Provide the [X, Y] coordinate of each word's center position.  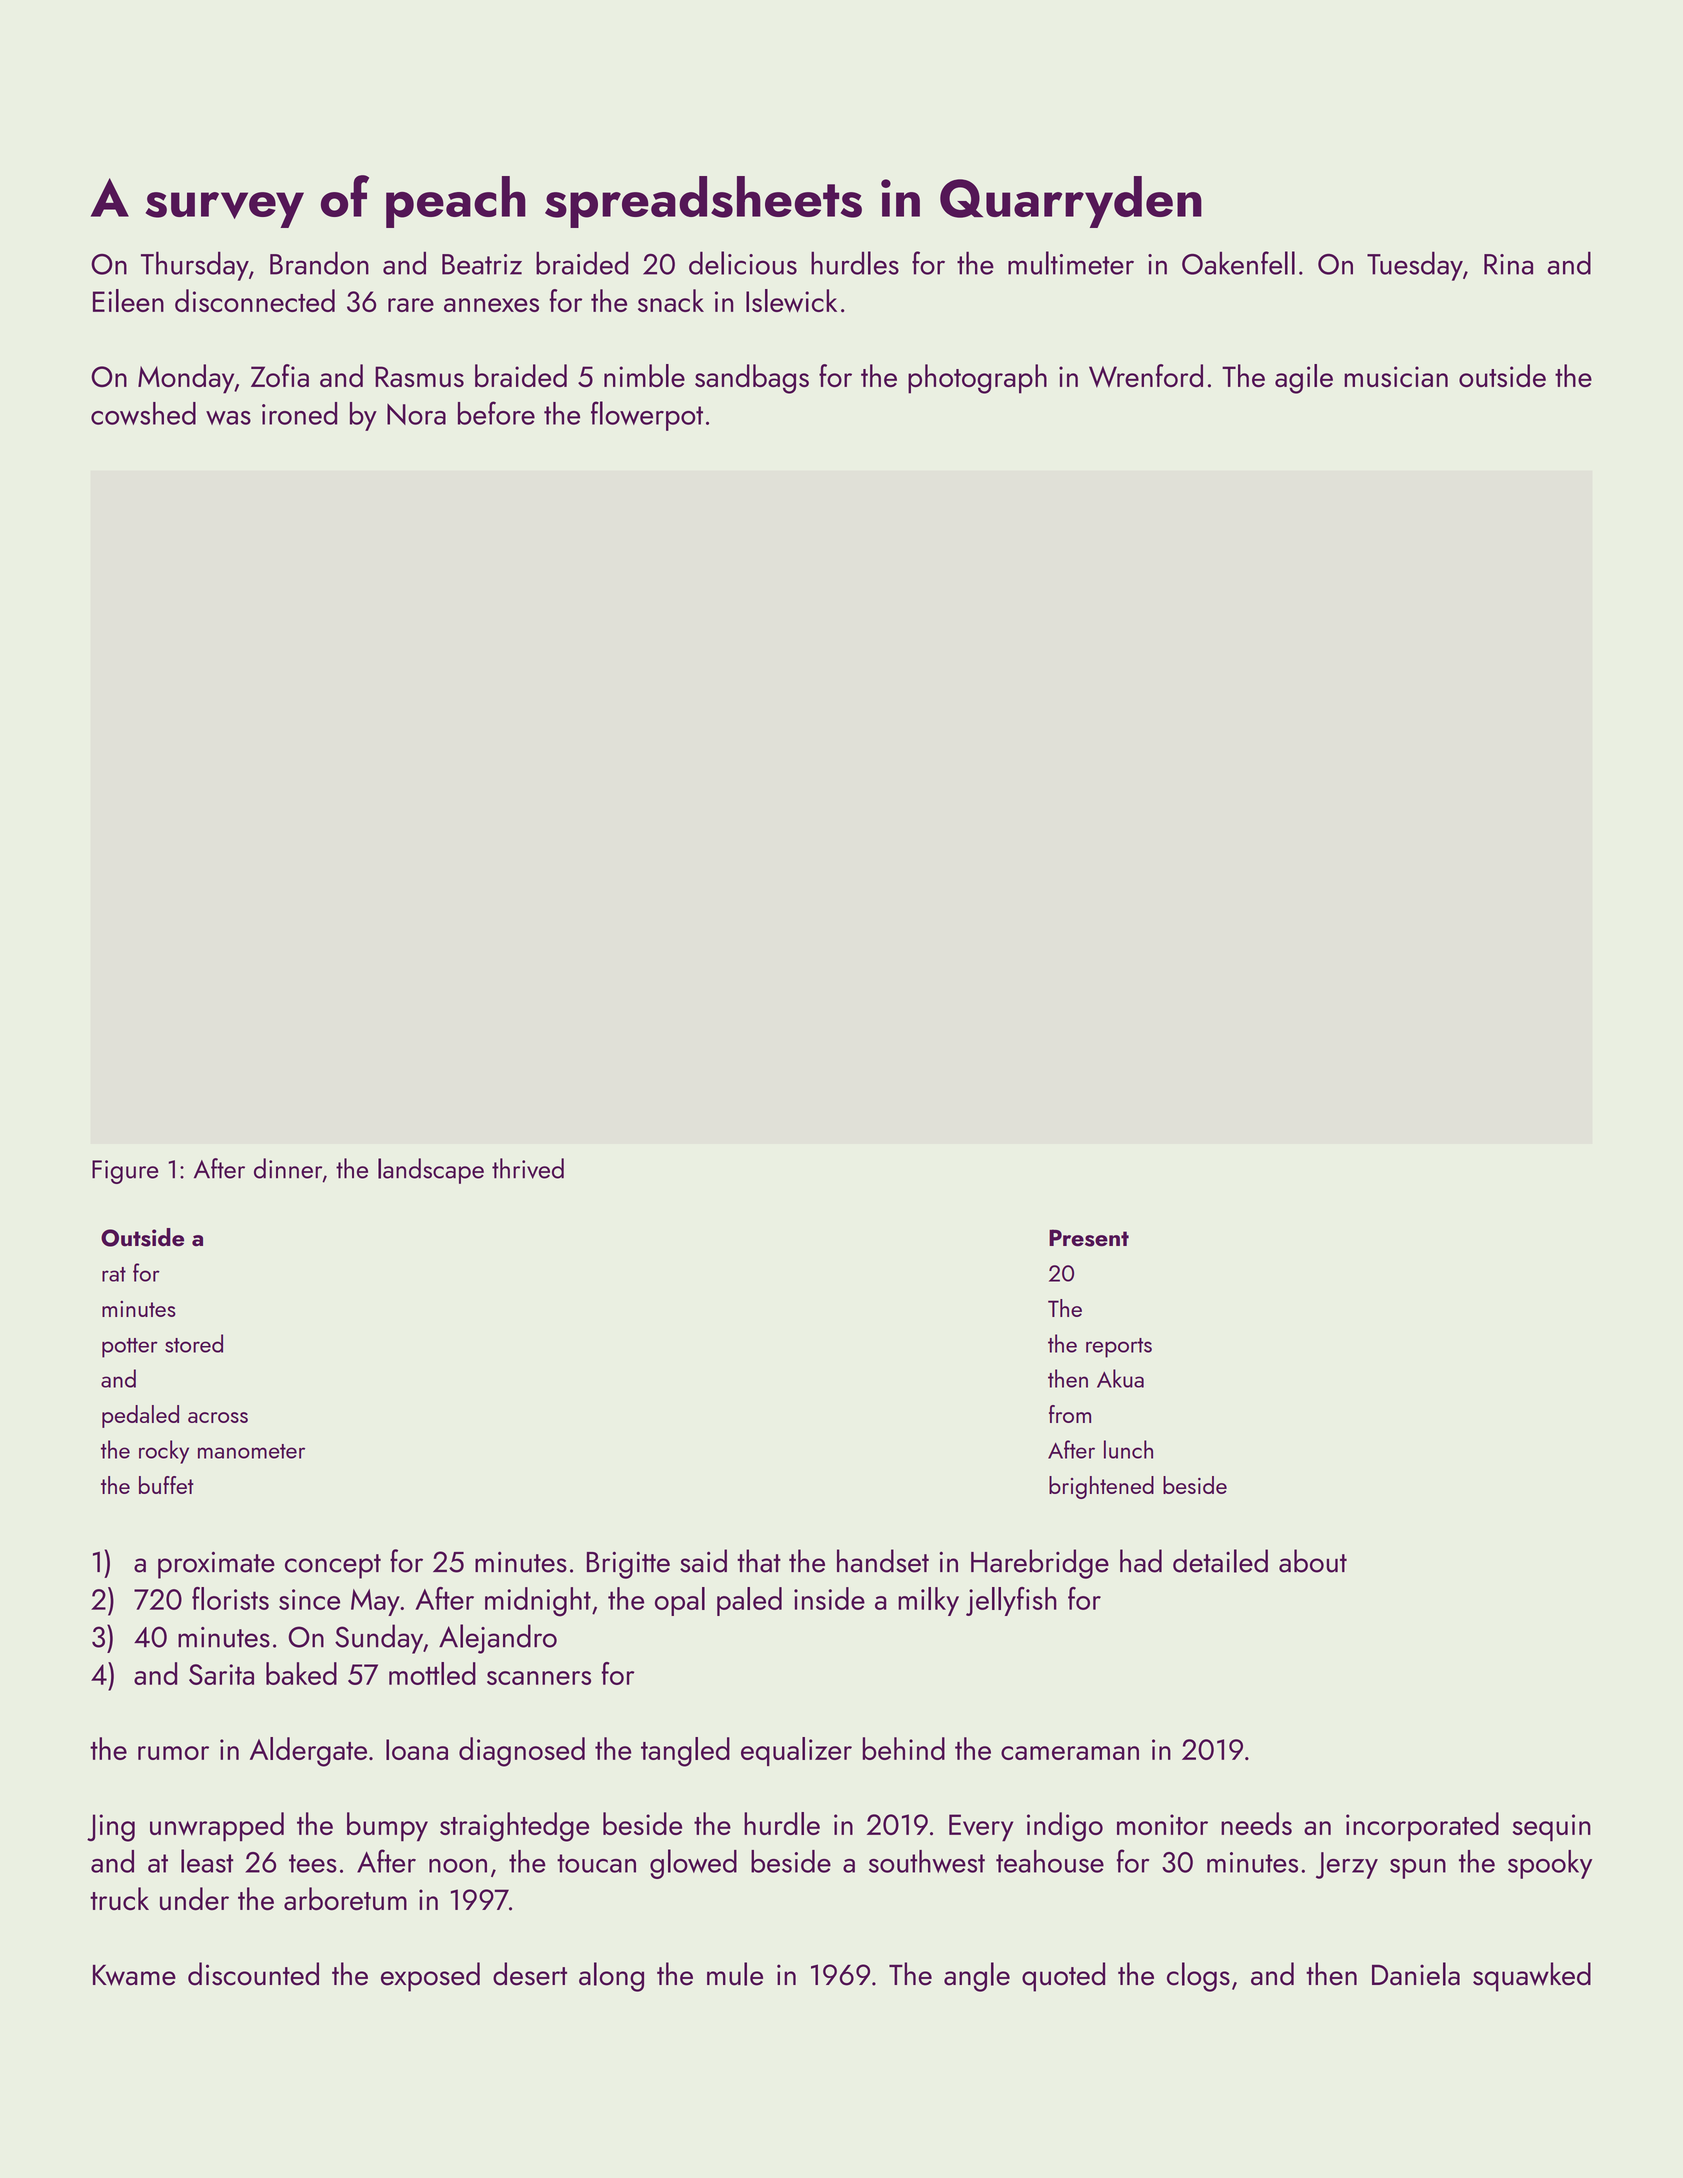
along [611, 1977]
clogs [1198, 1977]
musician [1396, 376]
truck [119, 1899]
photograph [977, 379]
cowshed [143, 413]
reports [1119, 1348]
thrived [528, 1168]
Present [1089, 1238]
